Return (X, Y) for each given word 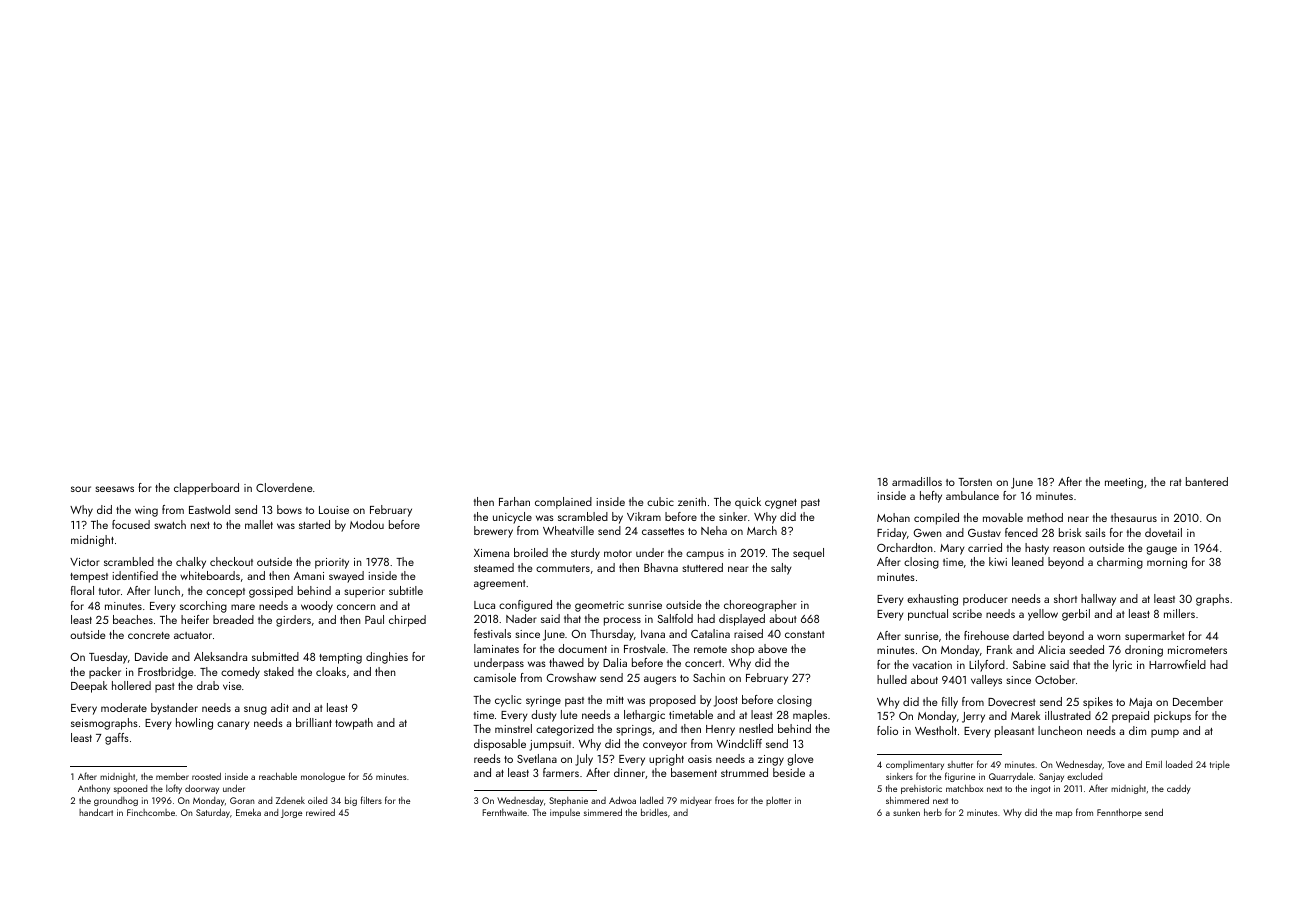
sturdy (585, 554)
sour (81, 489)
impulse (565, 813)
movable (1003, 517)
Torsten (975, 482)
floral (82, 590)
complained (563, 503)
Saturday (213, 813)
